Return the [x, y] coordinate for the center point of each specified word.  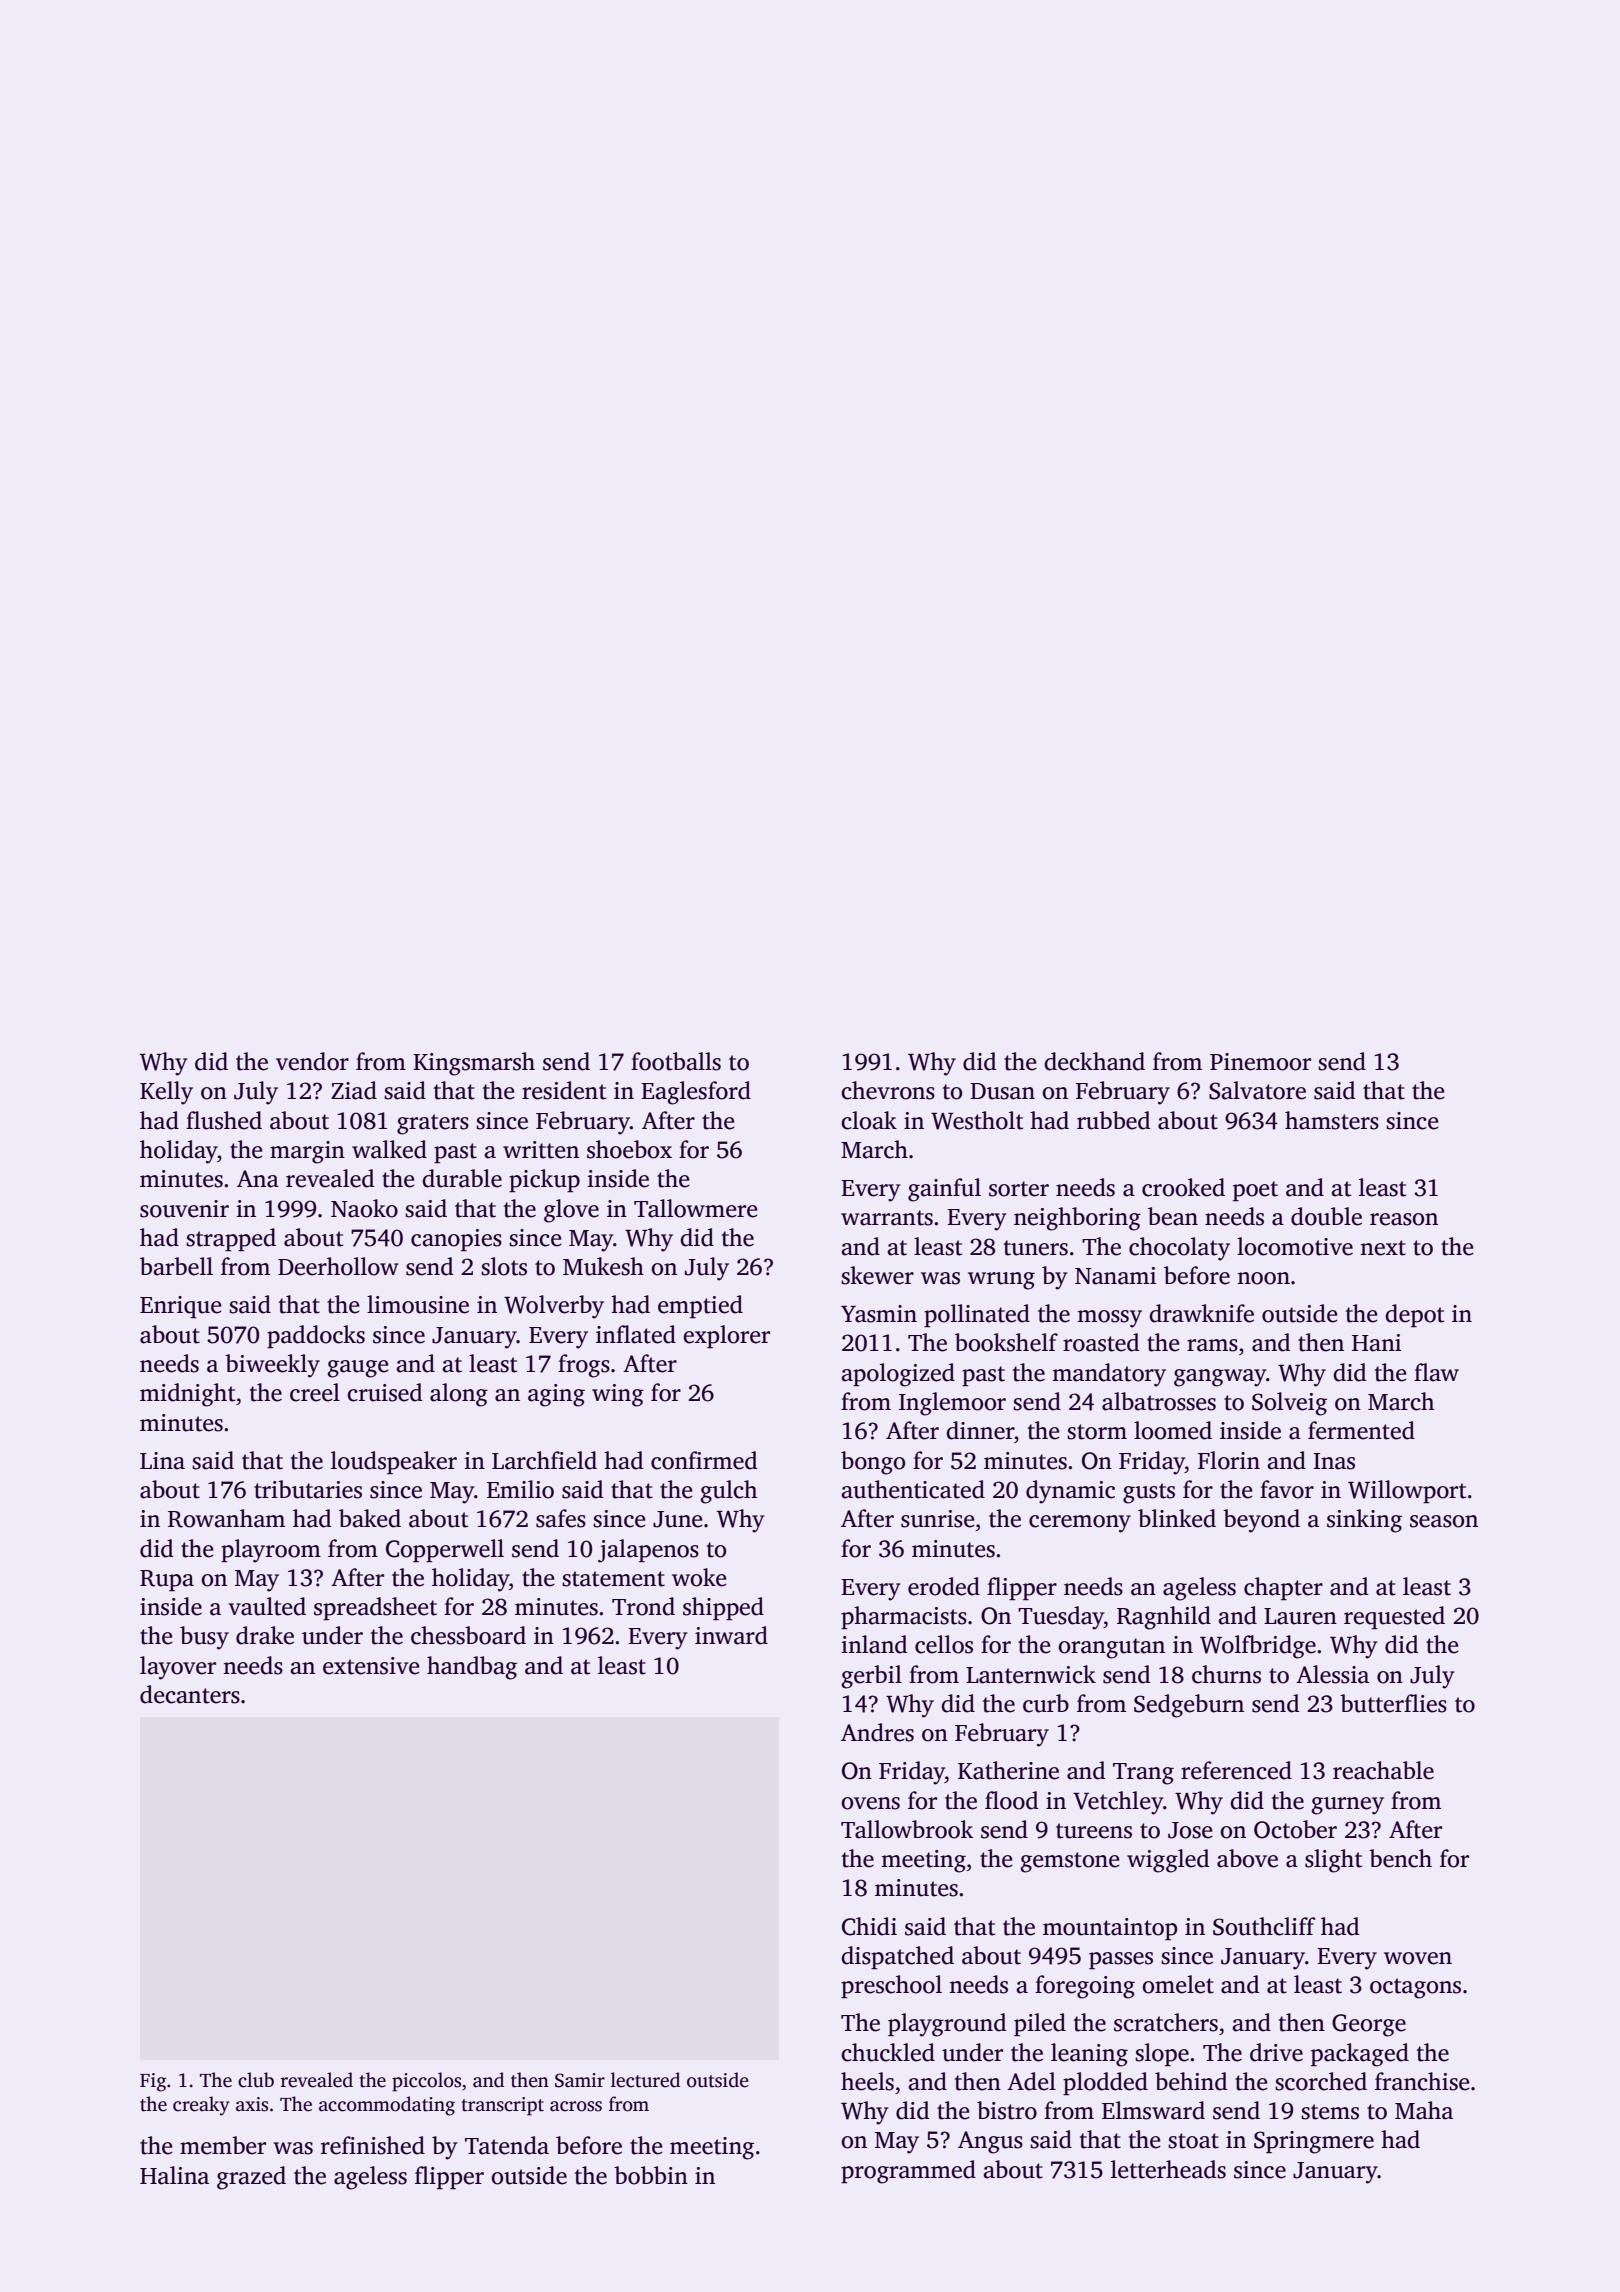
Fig [153, 2082]
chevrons [888, 1090]
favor [1287, 1489]
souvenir [184, 1209]
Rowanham [226, 1518]
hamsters [1332, 1120]
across [576, 2106]
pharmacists [904, 1617]
